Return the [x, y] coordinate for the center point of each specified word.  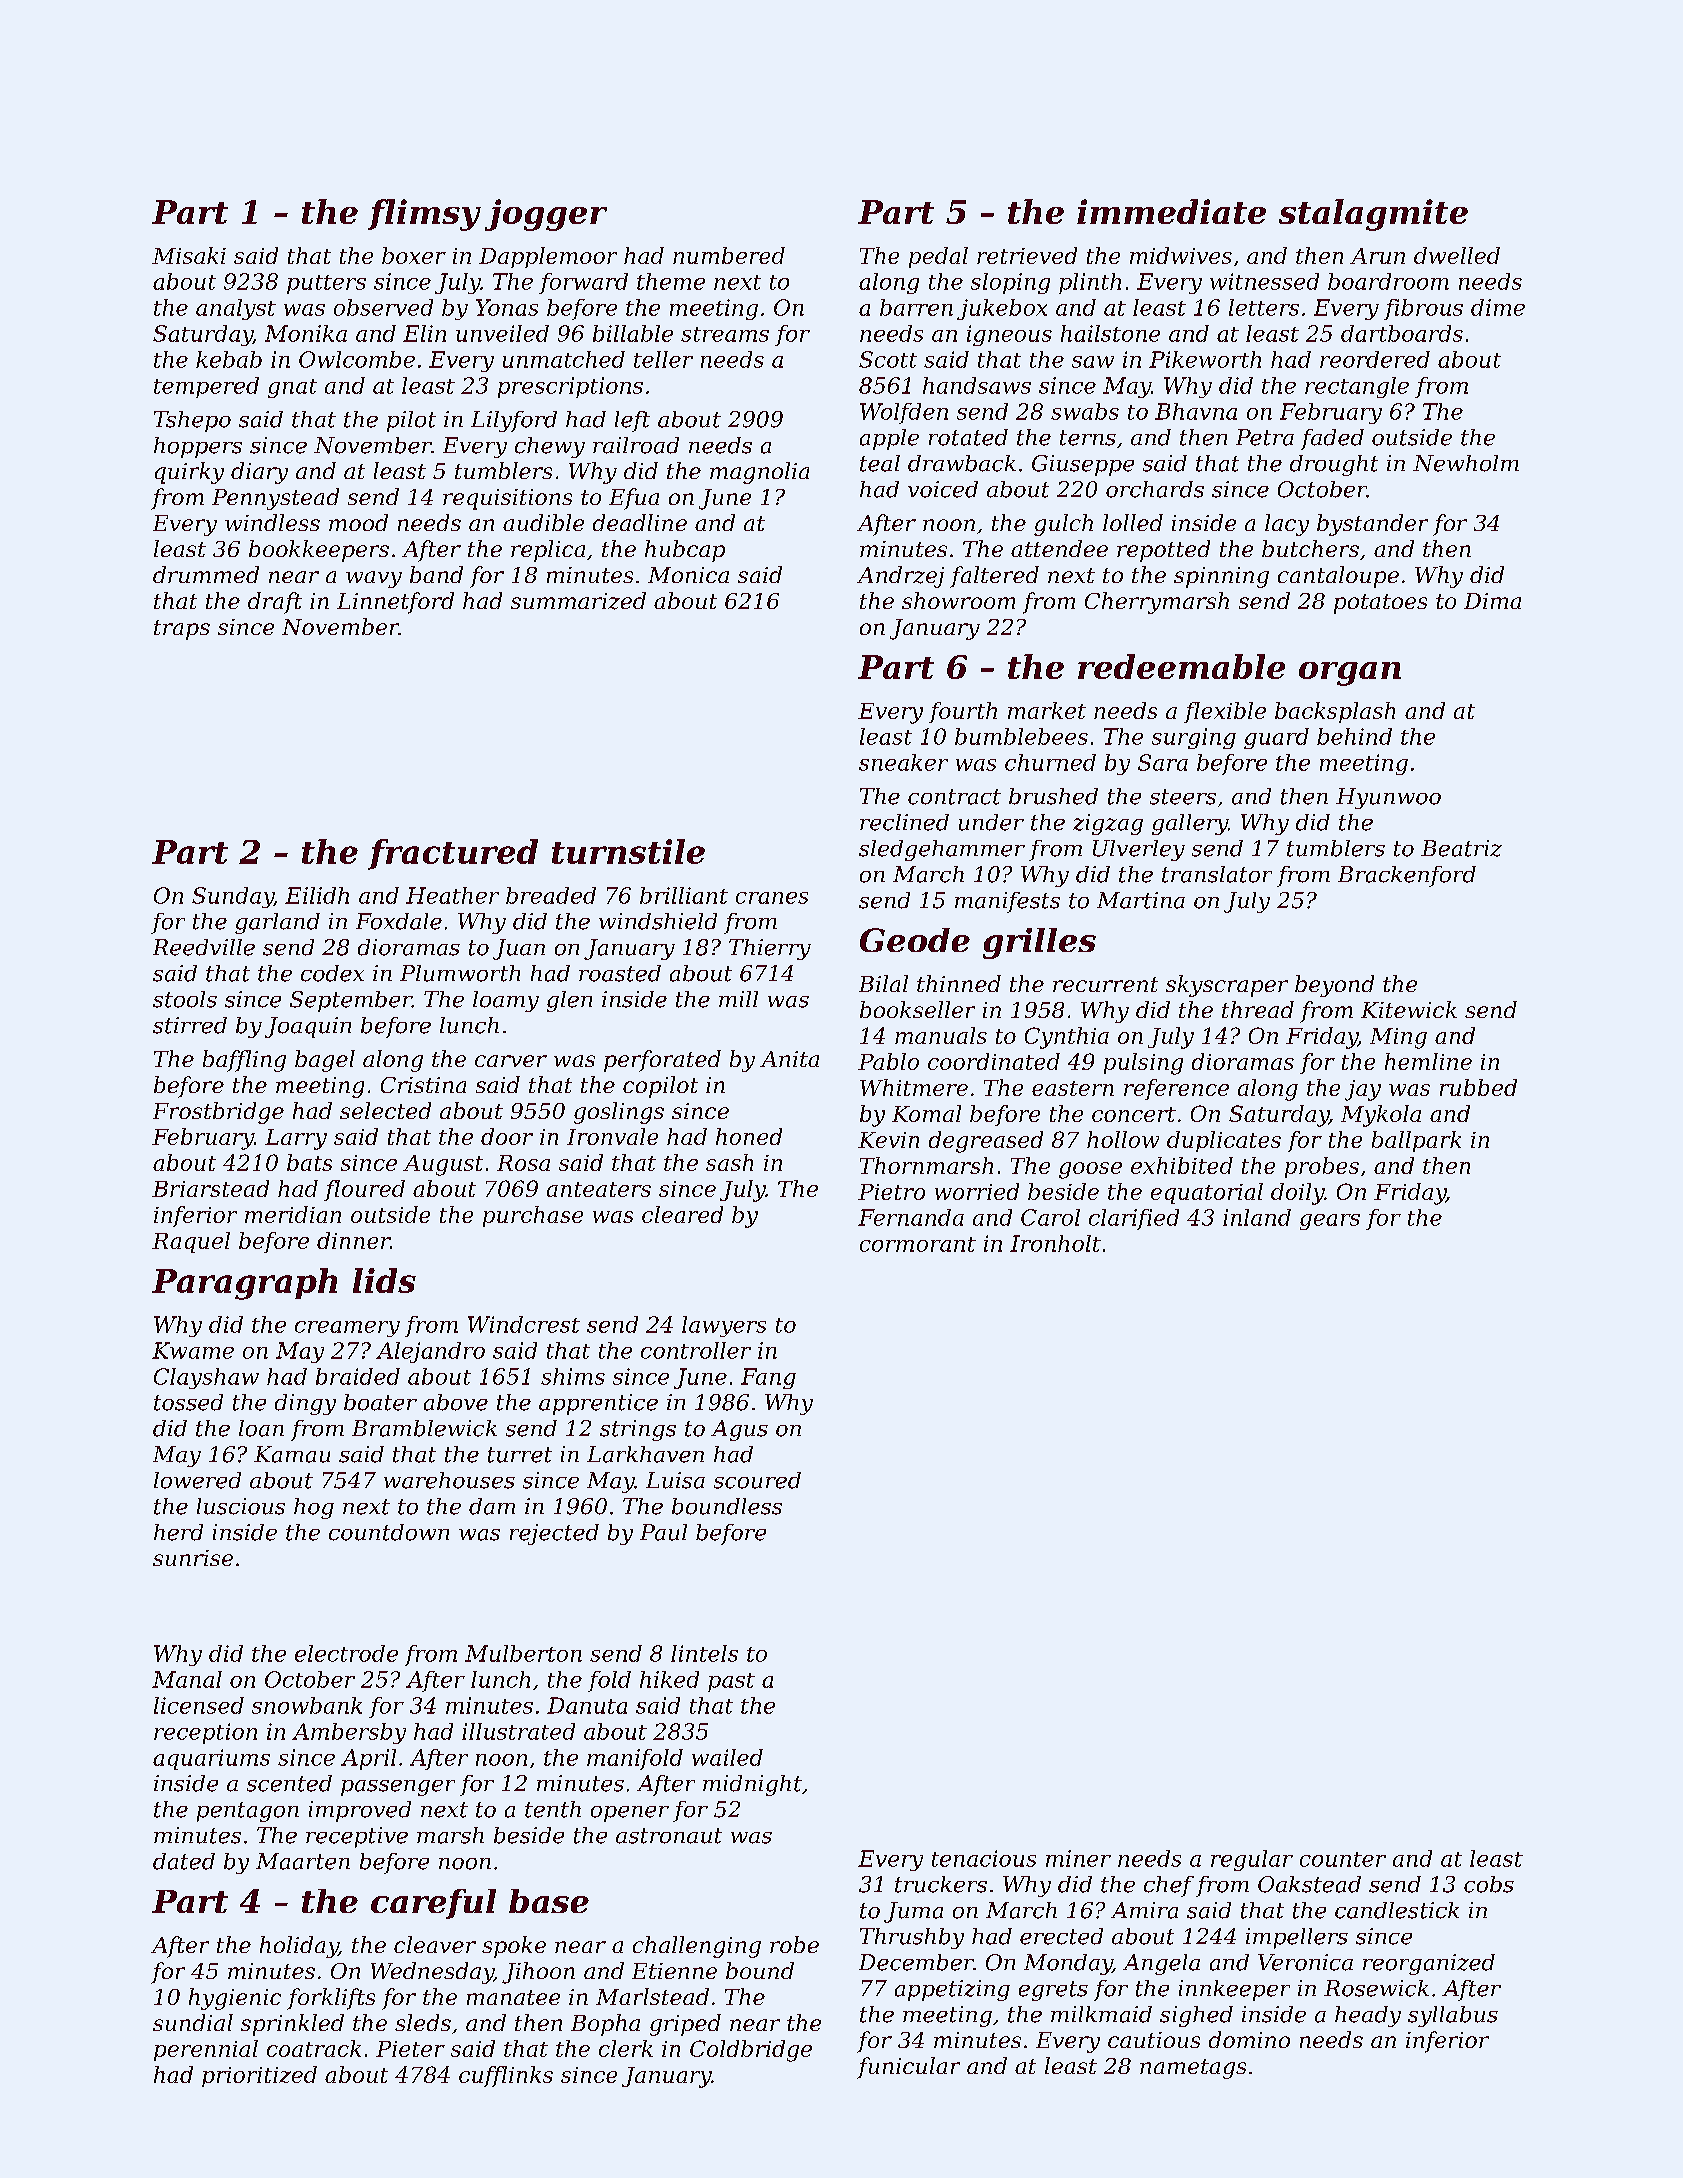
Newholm [1466, 463]
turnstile [628, 851]
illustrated [518, 1731]
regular [1252, 1860]
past [731, 1682]
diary [259, 473]
